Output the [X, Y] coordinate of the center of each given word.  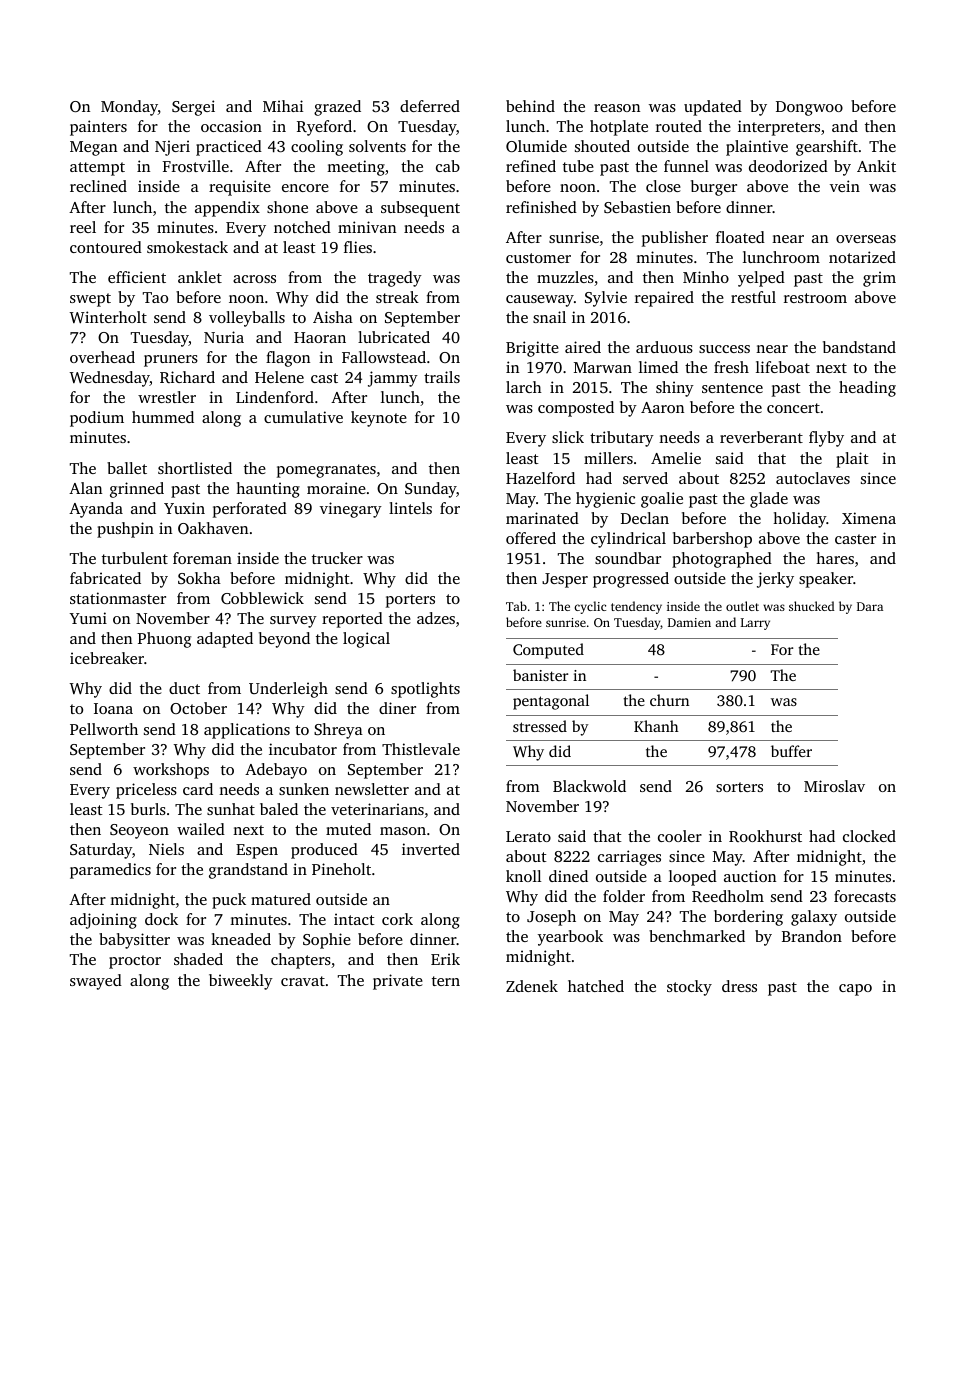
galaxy [814, 918]
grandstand [248, 871]
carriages [629, 858]
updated [713, 108]
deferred [430, 106]
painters [98, 128]
